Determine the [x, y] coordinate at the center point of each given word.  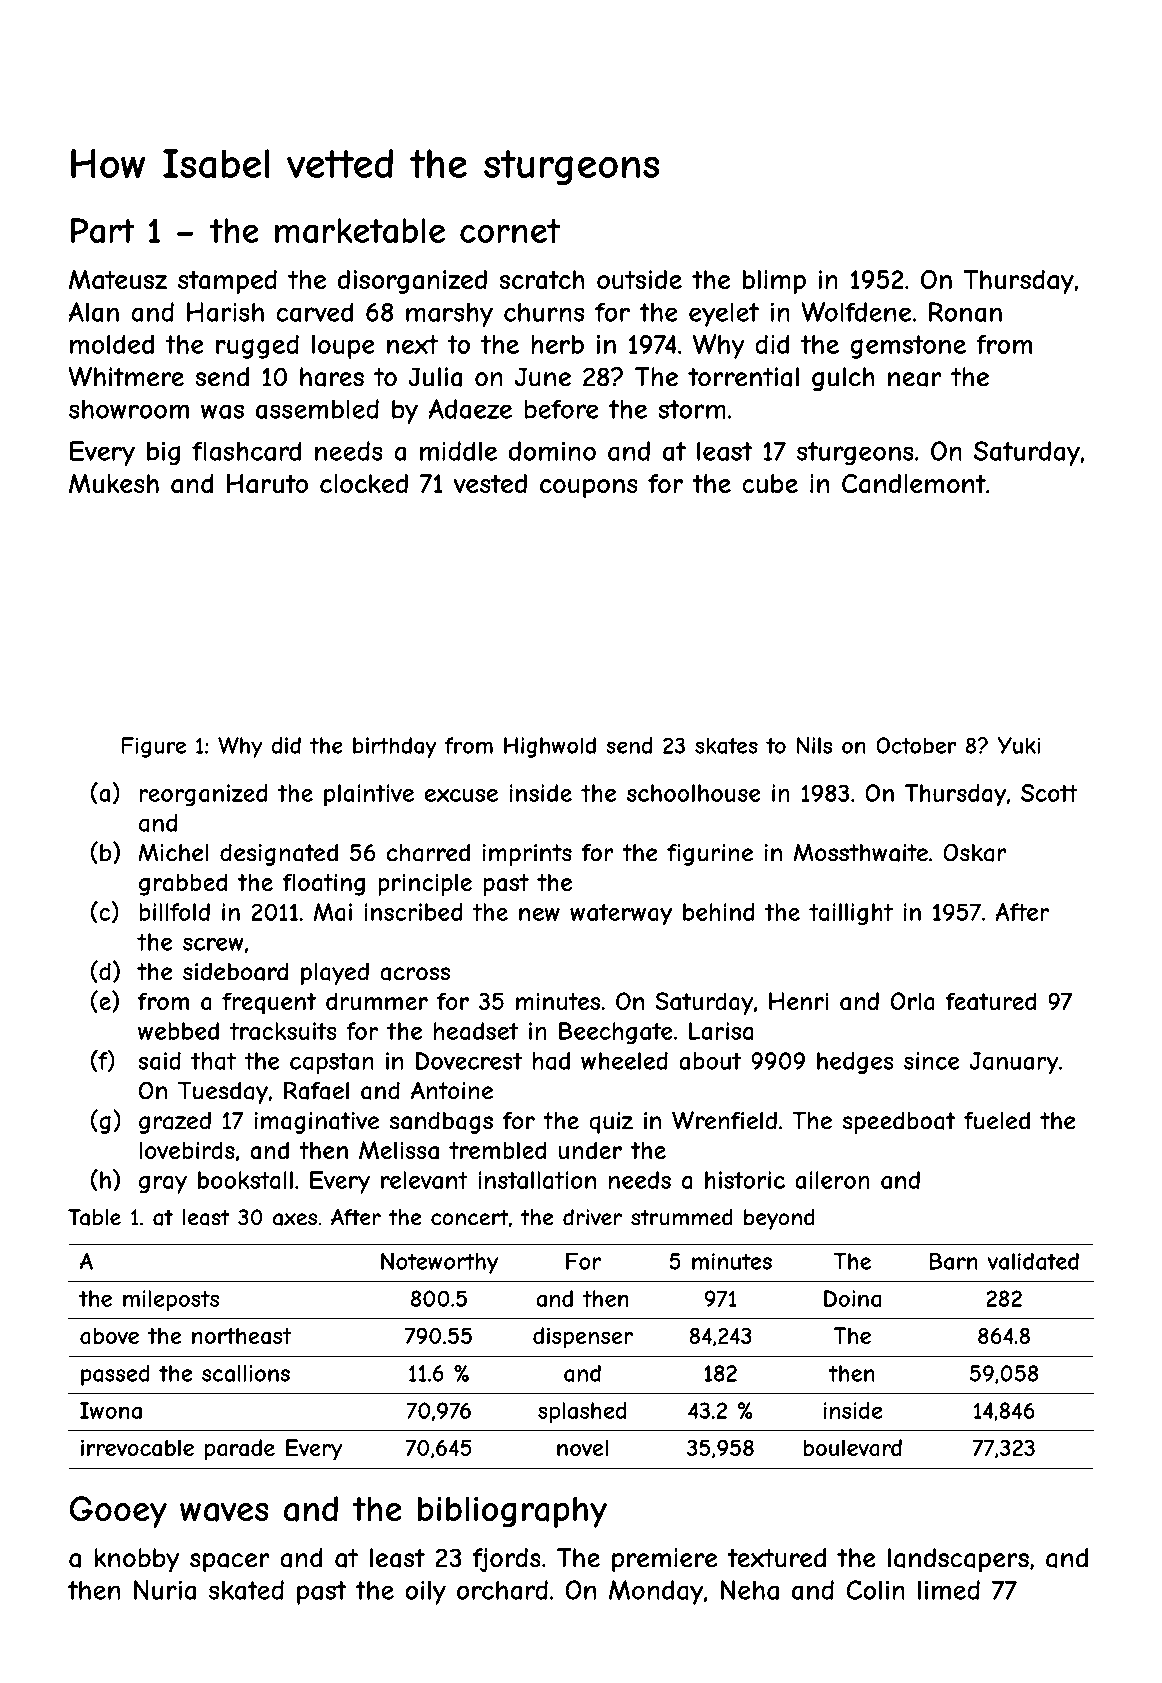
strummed [682, 1217]
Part [103, 231]
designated [279, 855]
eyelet [724, 314]
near [915, 379]
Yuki [1019, 745]
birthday [395, 747]
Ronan [965, 312]
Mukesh [114, 483]
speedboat [899, 1123]
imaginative [317, 1123]
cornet [510, 231]
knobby [136, 1560]
